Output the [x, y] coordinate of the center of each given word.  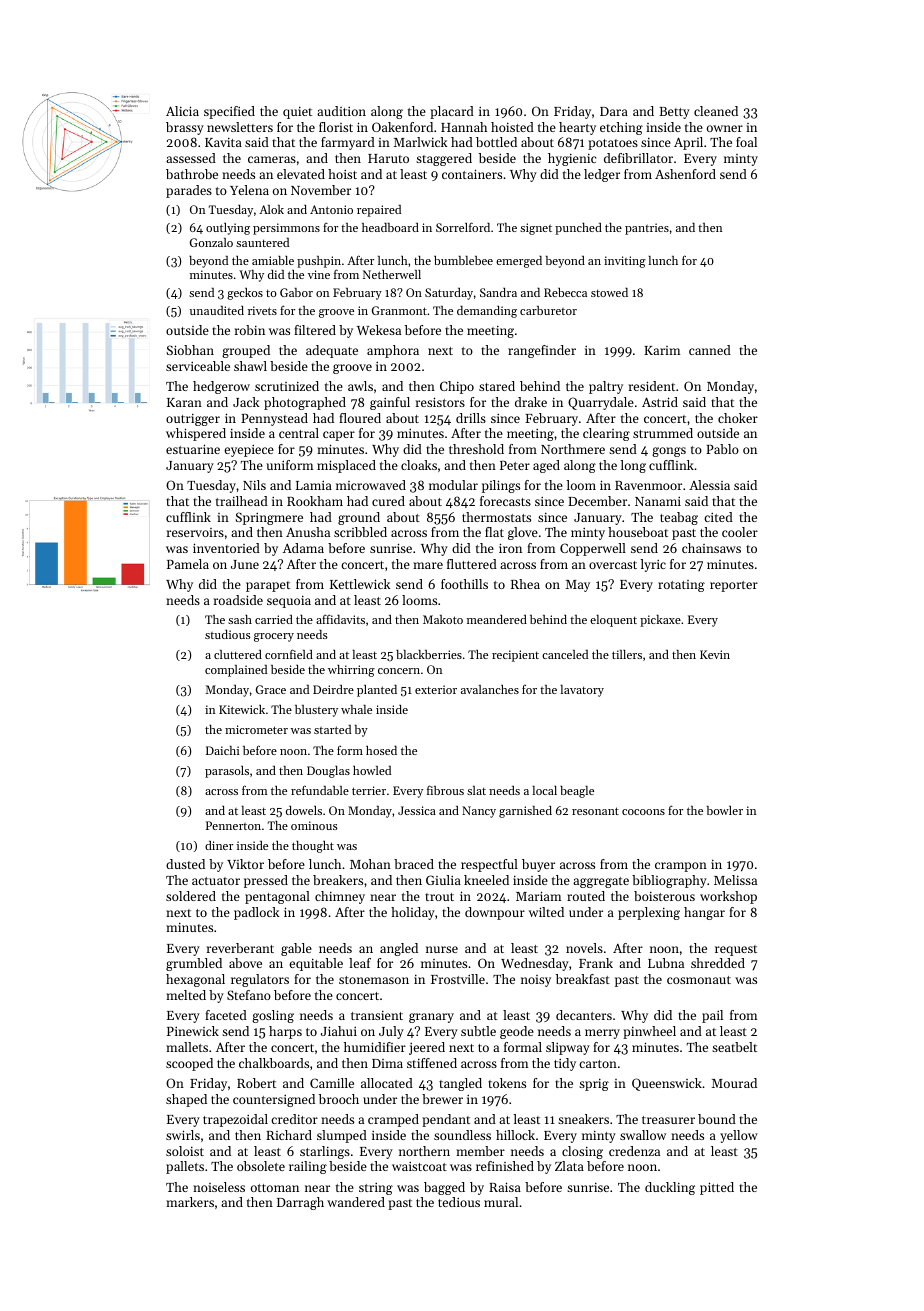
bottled [496, 142]
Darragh [300, 1203]
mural [501, 1202]
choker [738, 418]
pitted [717, 1188]
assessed [191, 158]
